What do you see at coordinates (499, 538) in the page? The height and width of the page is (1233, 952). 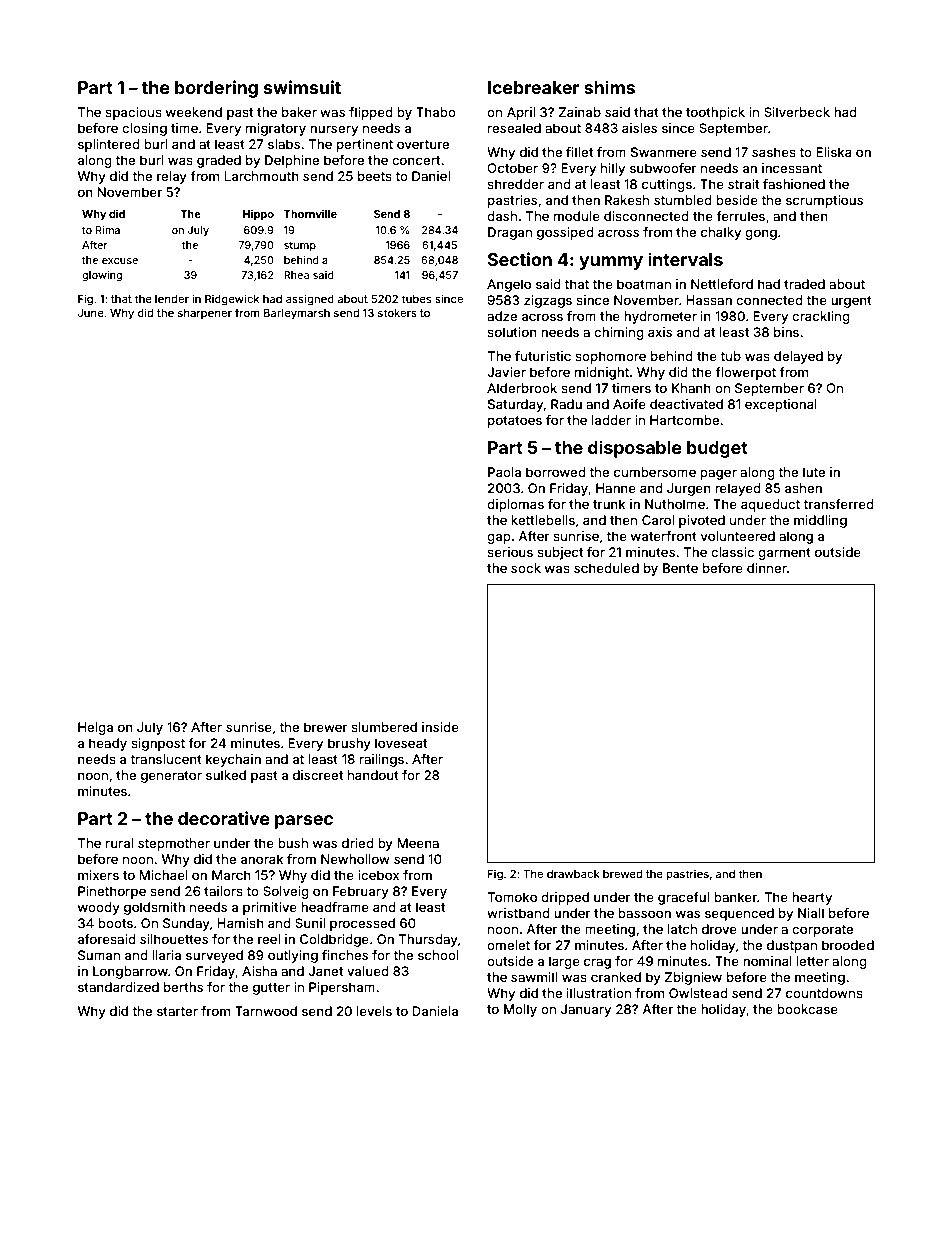 I see `gap` at bounding box center [499, 538].
